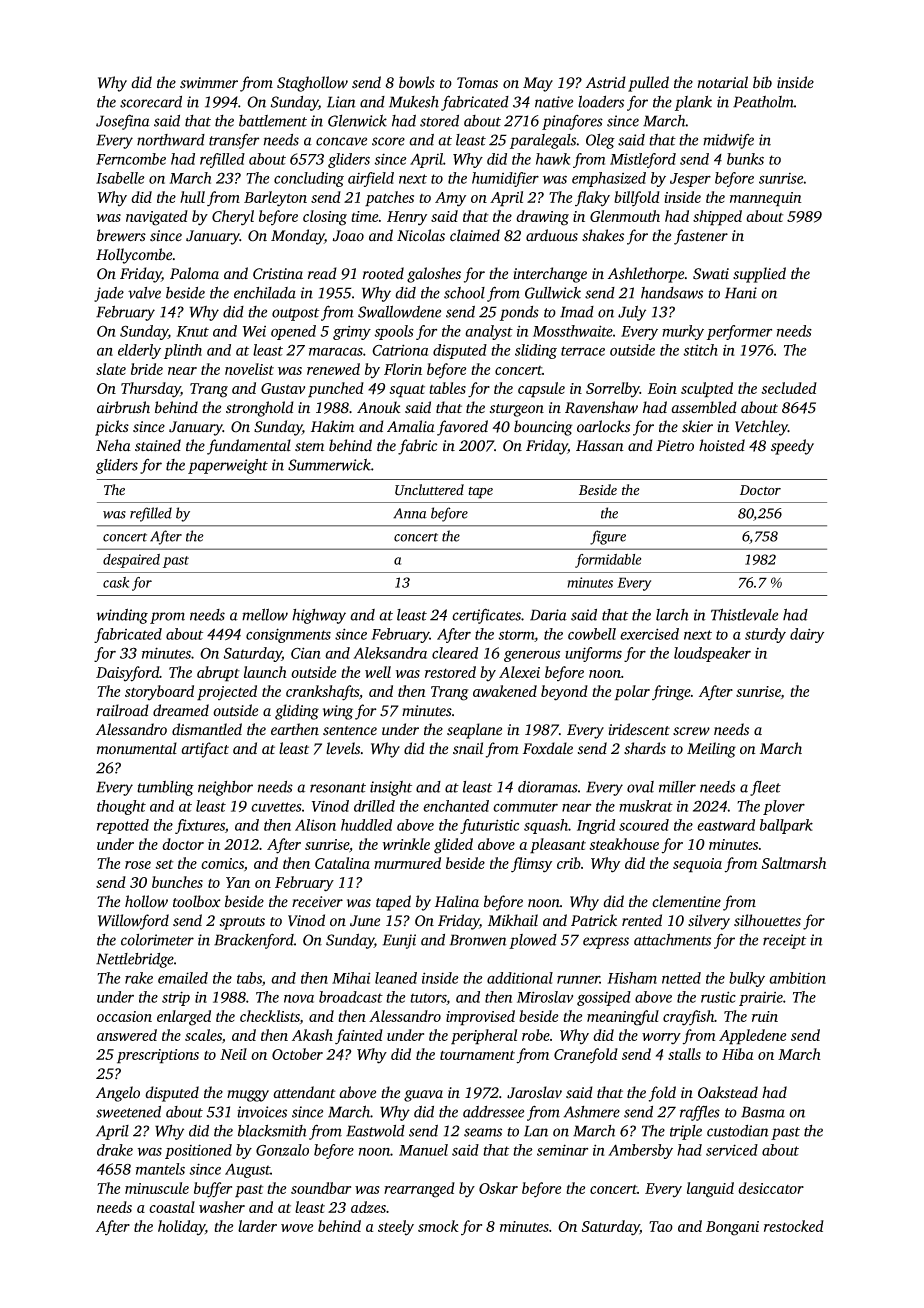 Image resolution: width=924 pixels, height=1308 pixels. Describe the element at coordinates (131, 159) in the document. I see `Ferncombe` at that location.
